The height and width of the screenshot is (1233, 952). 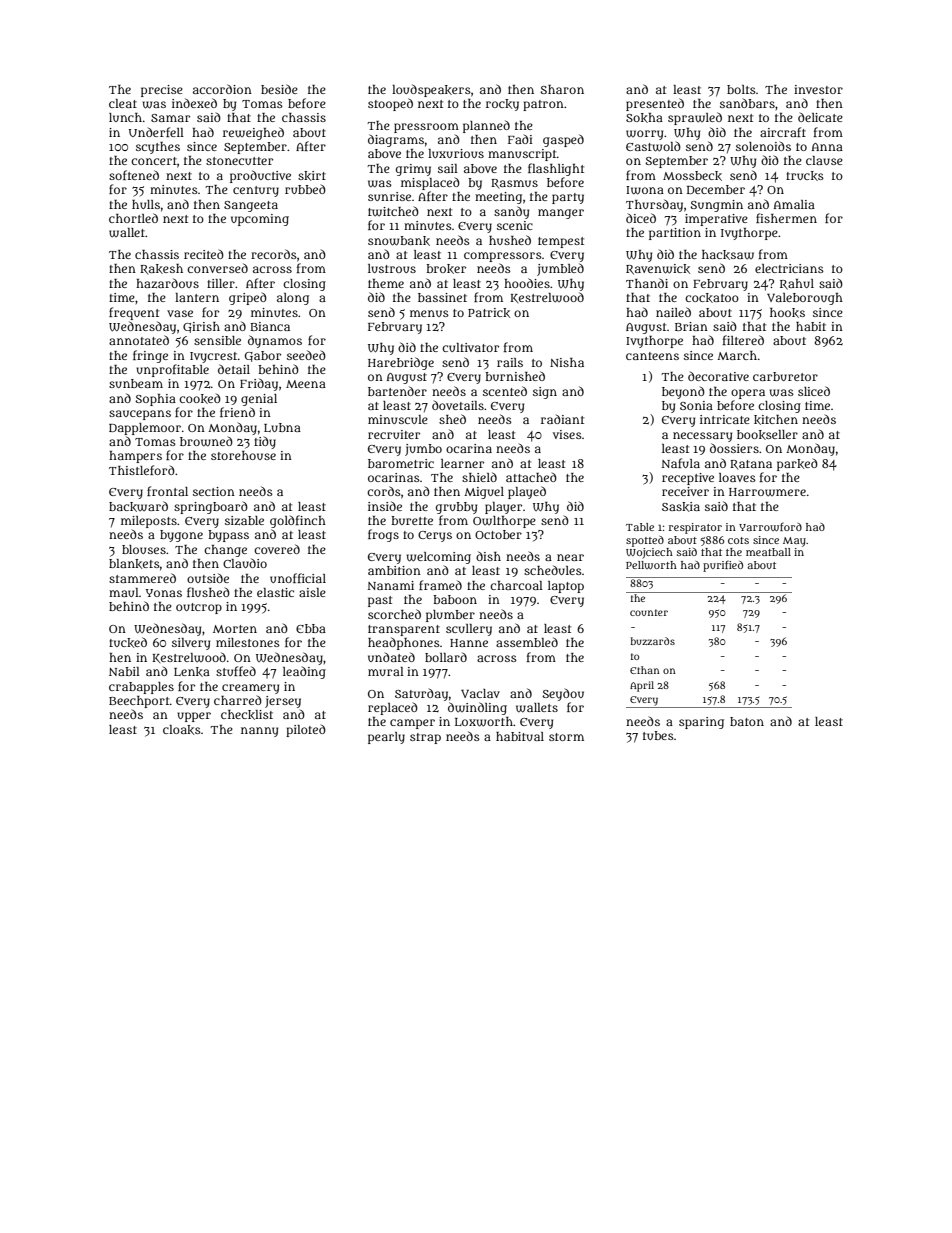 I want to click on buzzards, so click(x=652, y=641).
